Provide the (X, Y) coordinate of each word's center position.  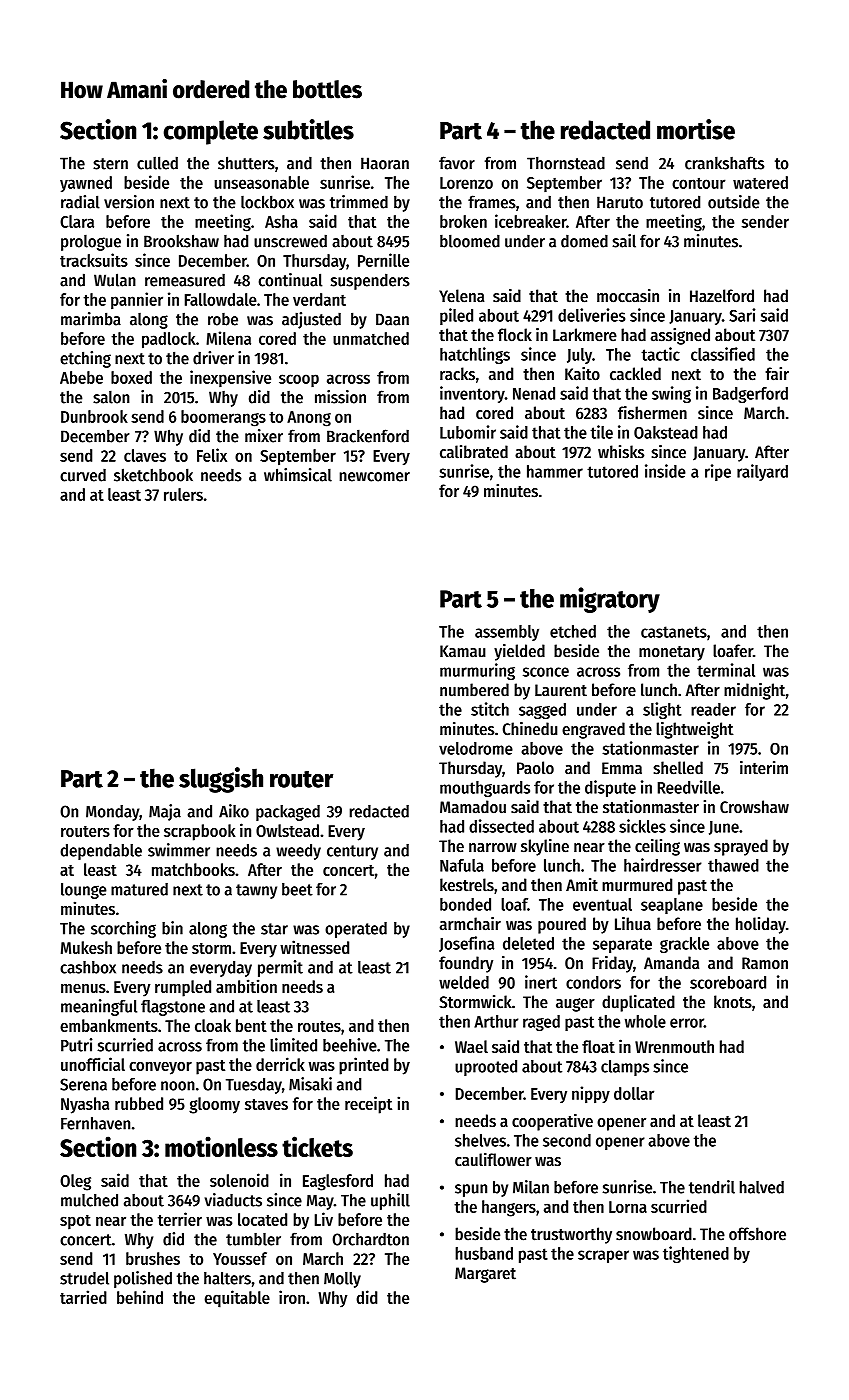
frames (492, 202)
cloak (213, 1025)
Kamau (463, 651)
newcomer (374, 477)
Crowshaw (754, 807)
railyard (762, 472)
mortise (696, 129)
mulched (89, 1200)
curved (83, 475)
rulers (183, 494)
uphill (390, 1201)
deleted (528, 943)
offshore (757, 1234)
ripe (718, 472)
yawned (86, 184)
